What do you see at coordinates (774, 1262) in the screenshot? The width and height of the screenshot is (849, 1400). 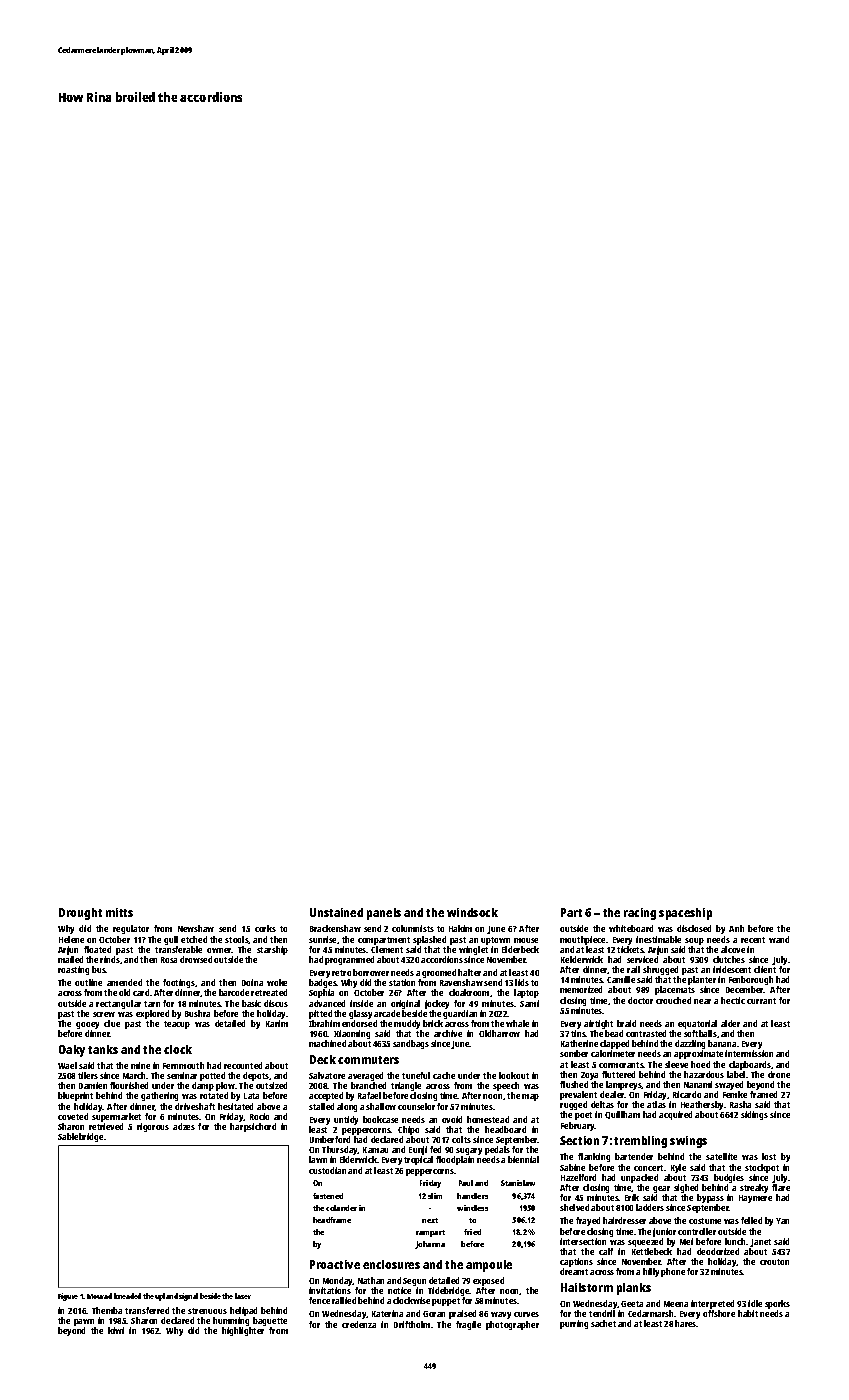 I see `crouton` at bounding box center [774, 1262].
